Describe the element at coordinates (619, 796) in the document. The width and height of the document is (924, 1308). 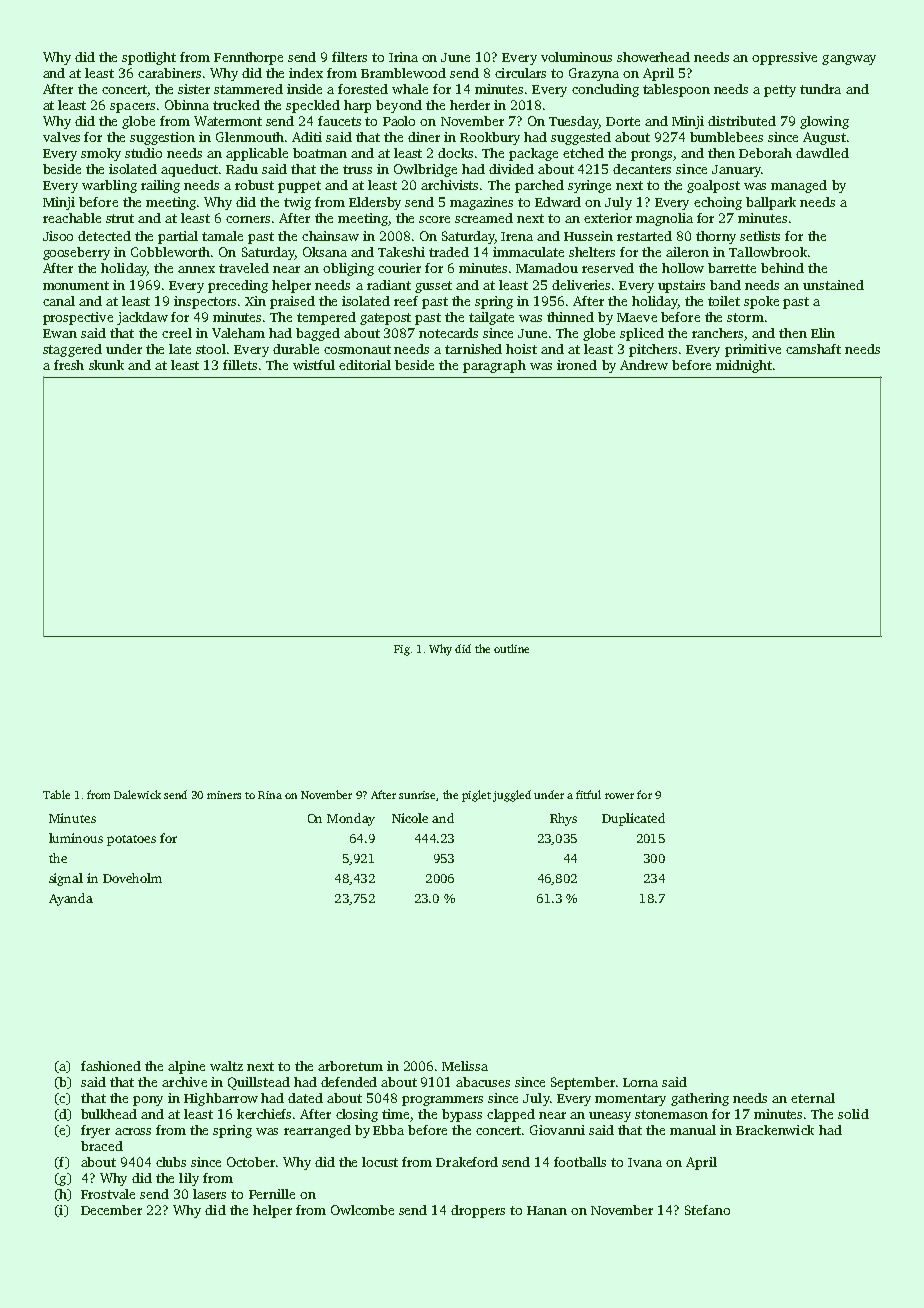
I see `rower` at that location.
